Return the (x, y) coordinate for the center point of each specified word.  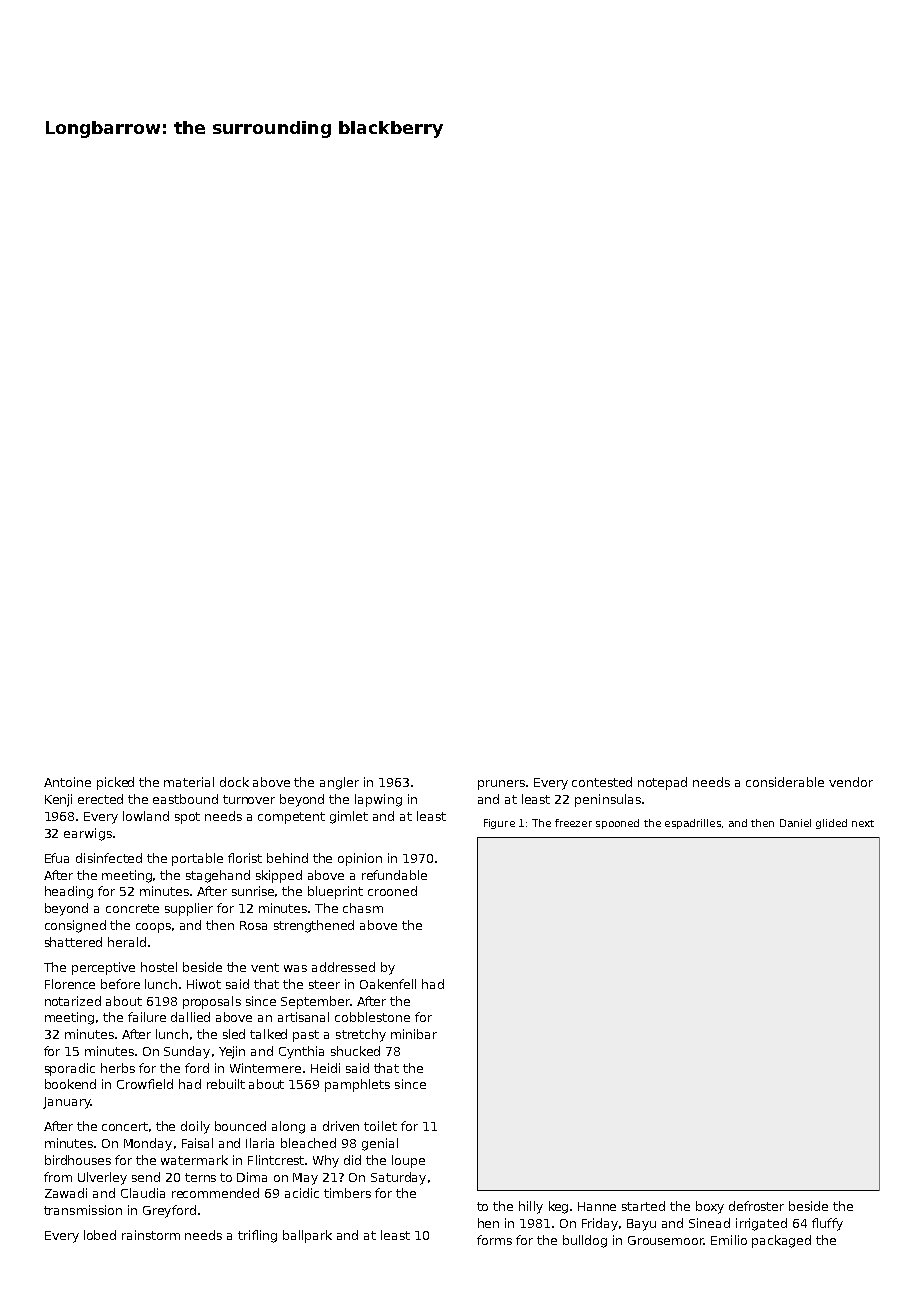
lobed (100, 1235)
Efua (57, 858)
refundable (394, 875)
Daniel (795, 823)
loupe (408, 1161)
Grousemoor (666, 1240)
